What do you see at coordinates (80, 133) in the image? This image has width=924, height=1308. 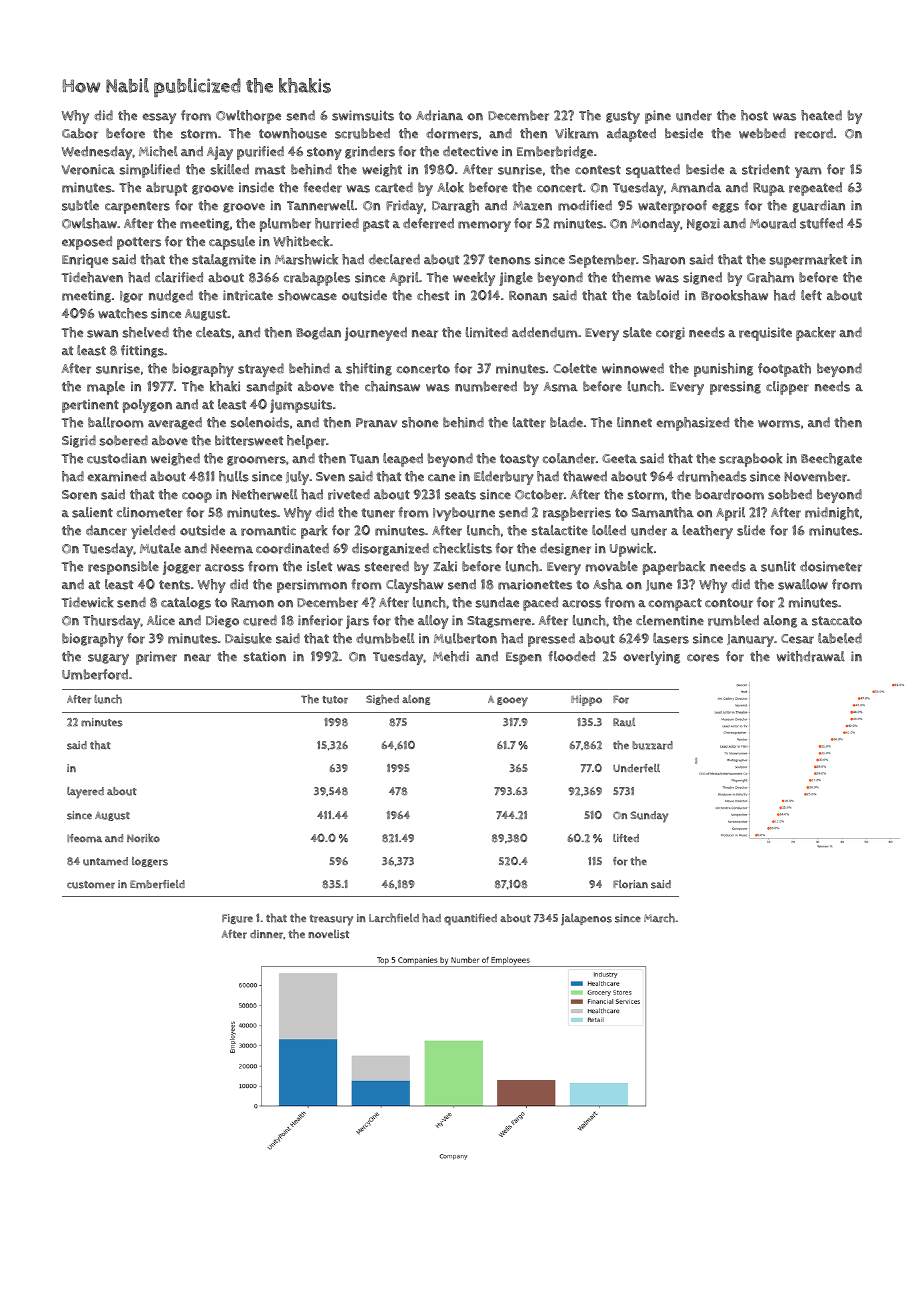 I see `Gabor` at bounding box center [80, 133].
